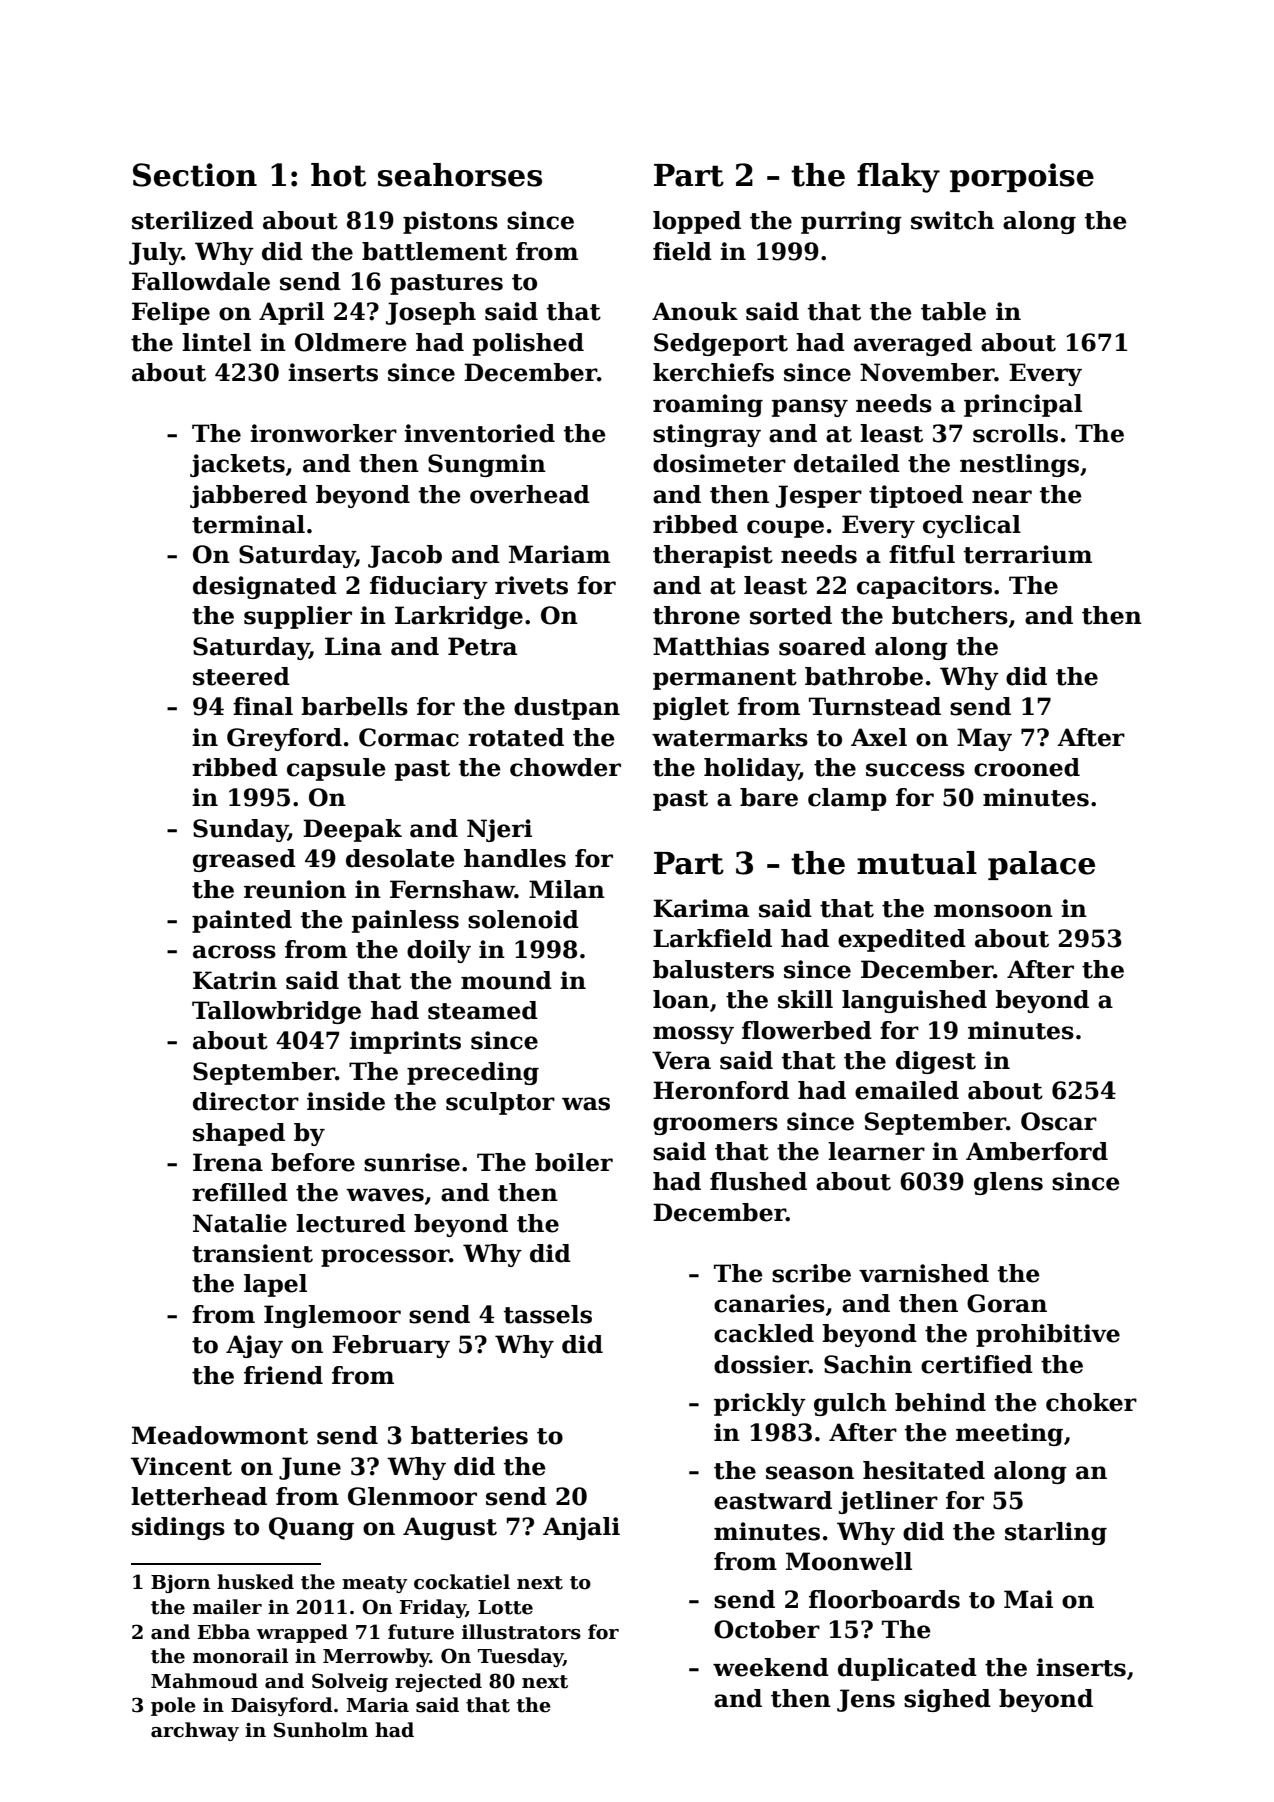  Describe the element at coordinates (310, 1468) in the screenshot. I see `June` at that location.
